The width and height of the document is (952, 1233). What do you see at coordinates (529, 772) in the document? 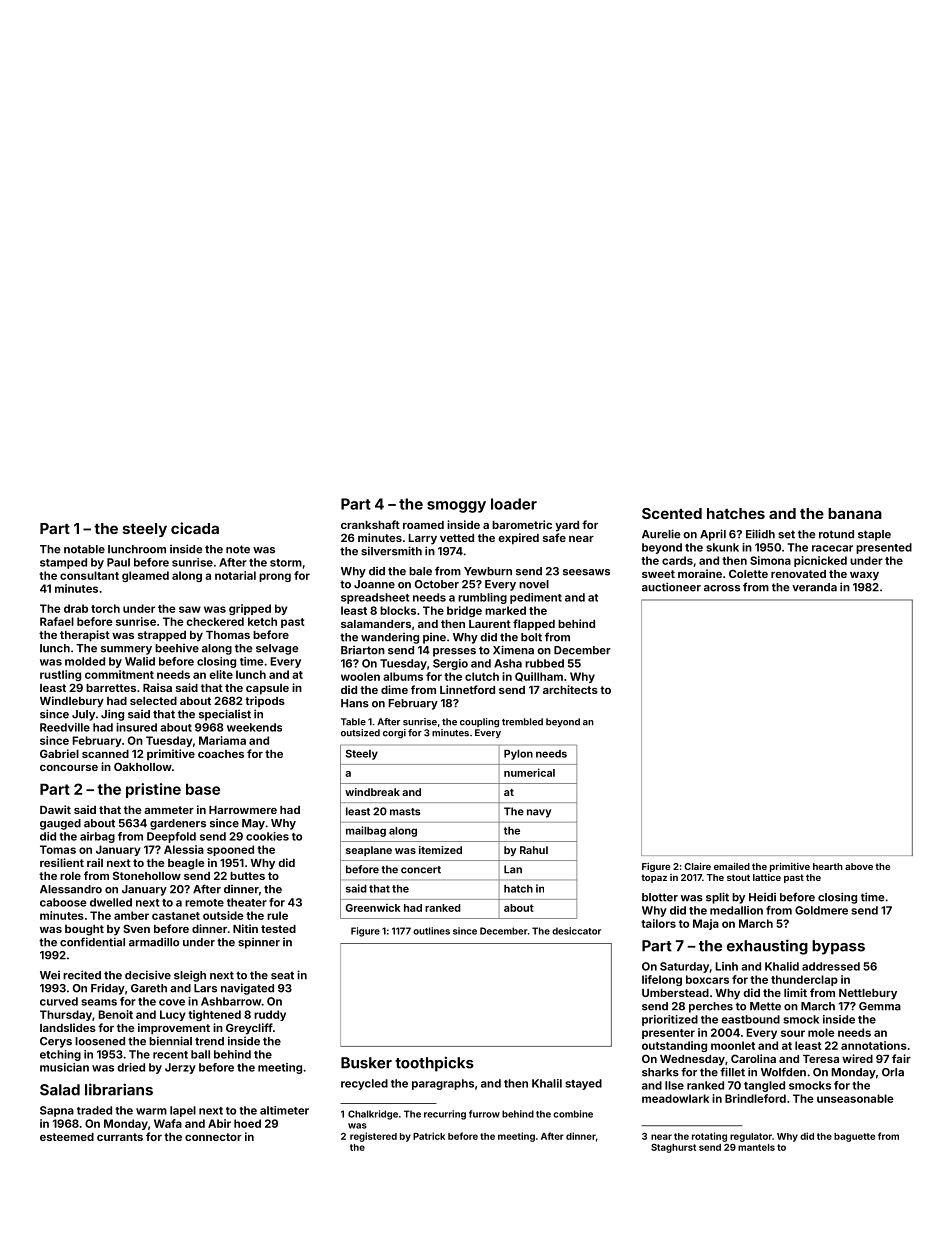
I see `numerical` at bounding box center [529, 772].
